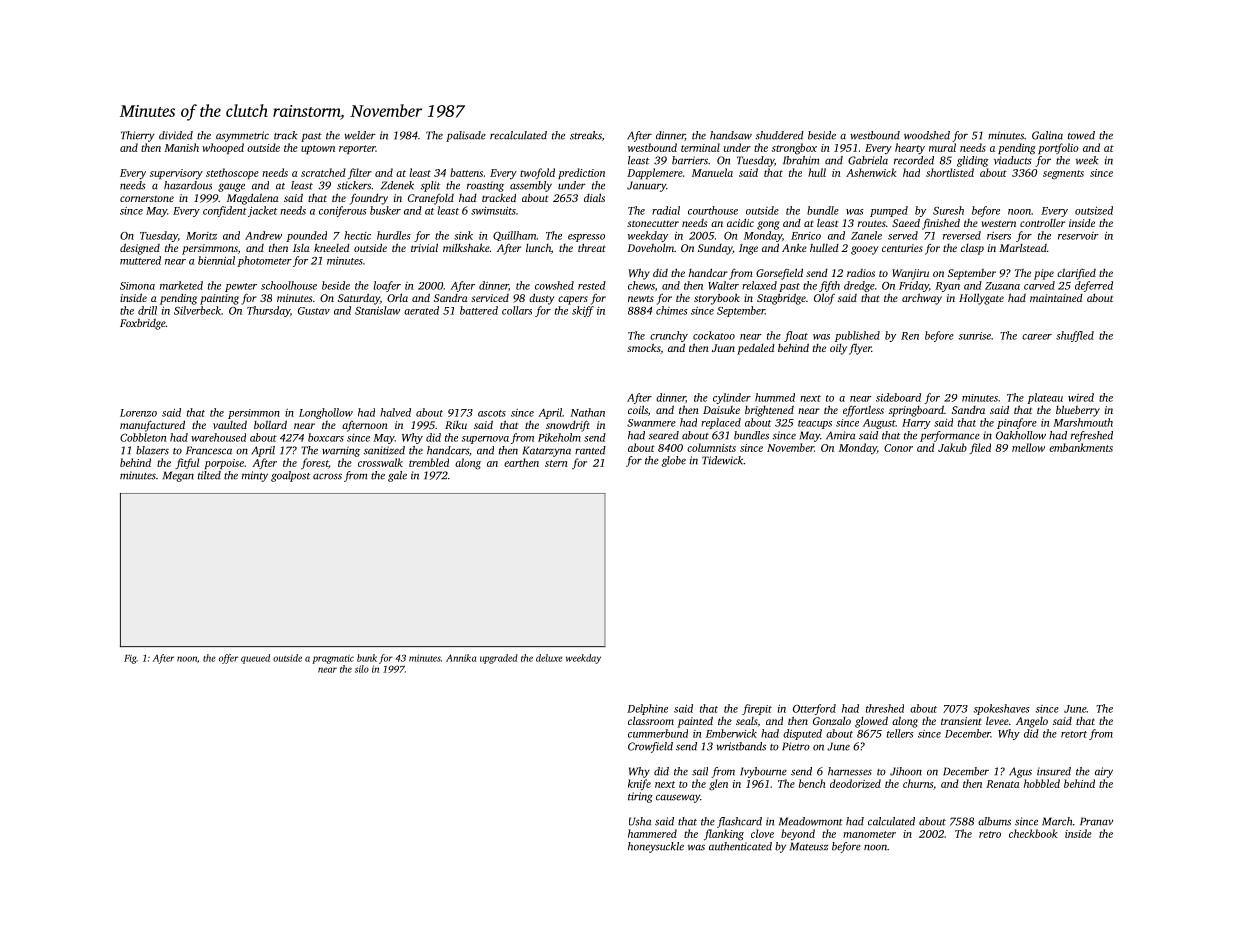  What do you see at coordinates (652, 833) in the screenshot?
I see `hammered` at bounding box center [652, 833].
